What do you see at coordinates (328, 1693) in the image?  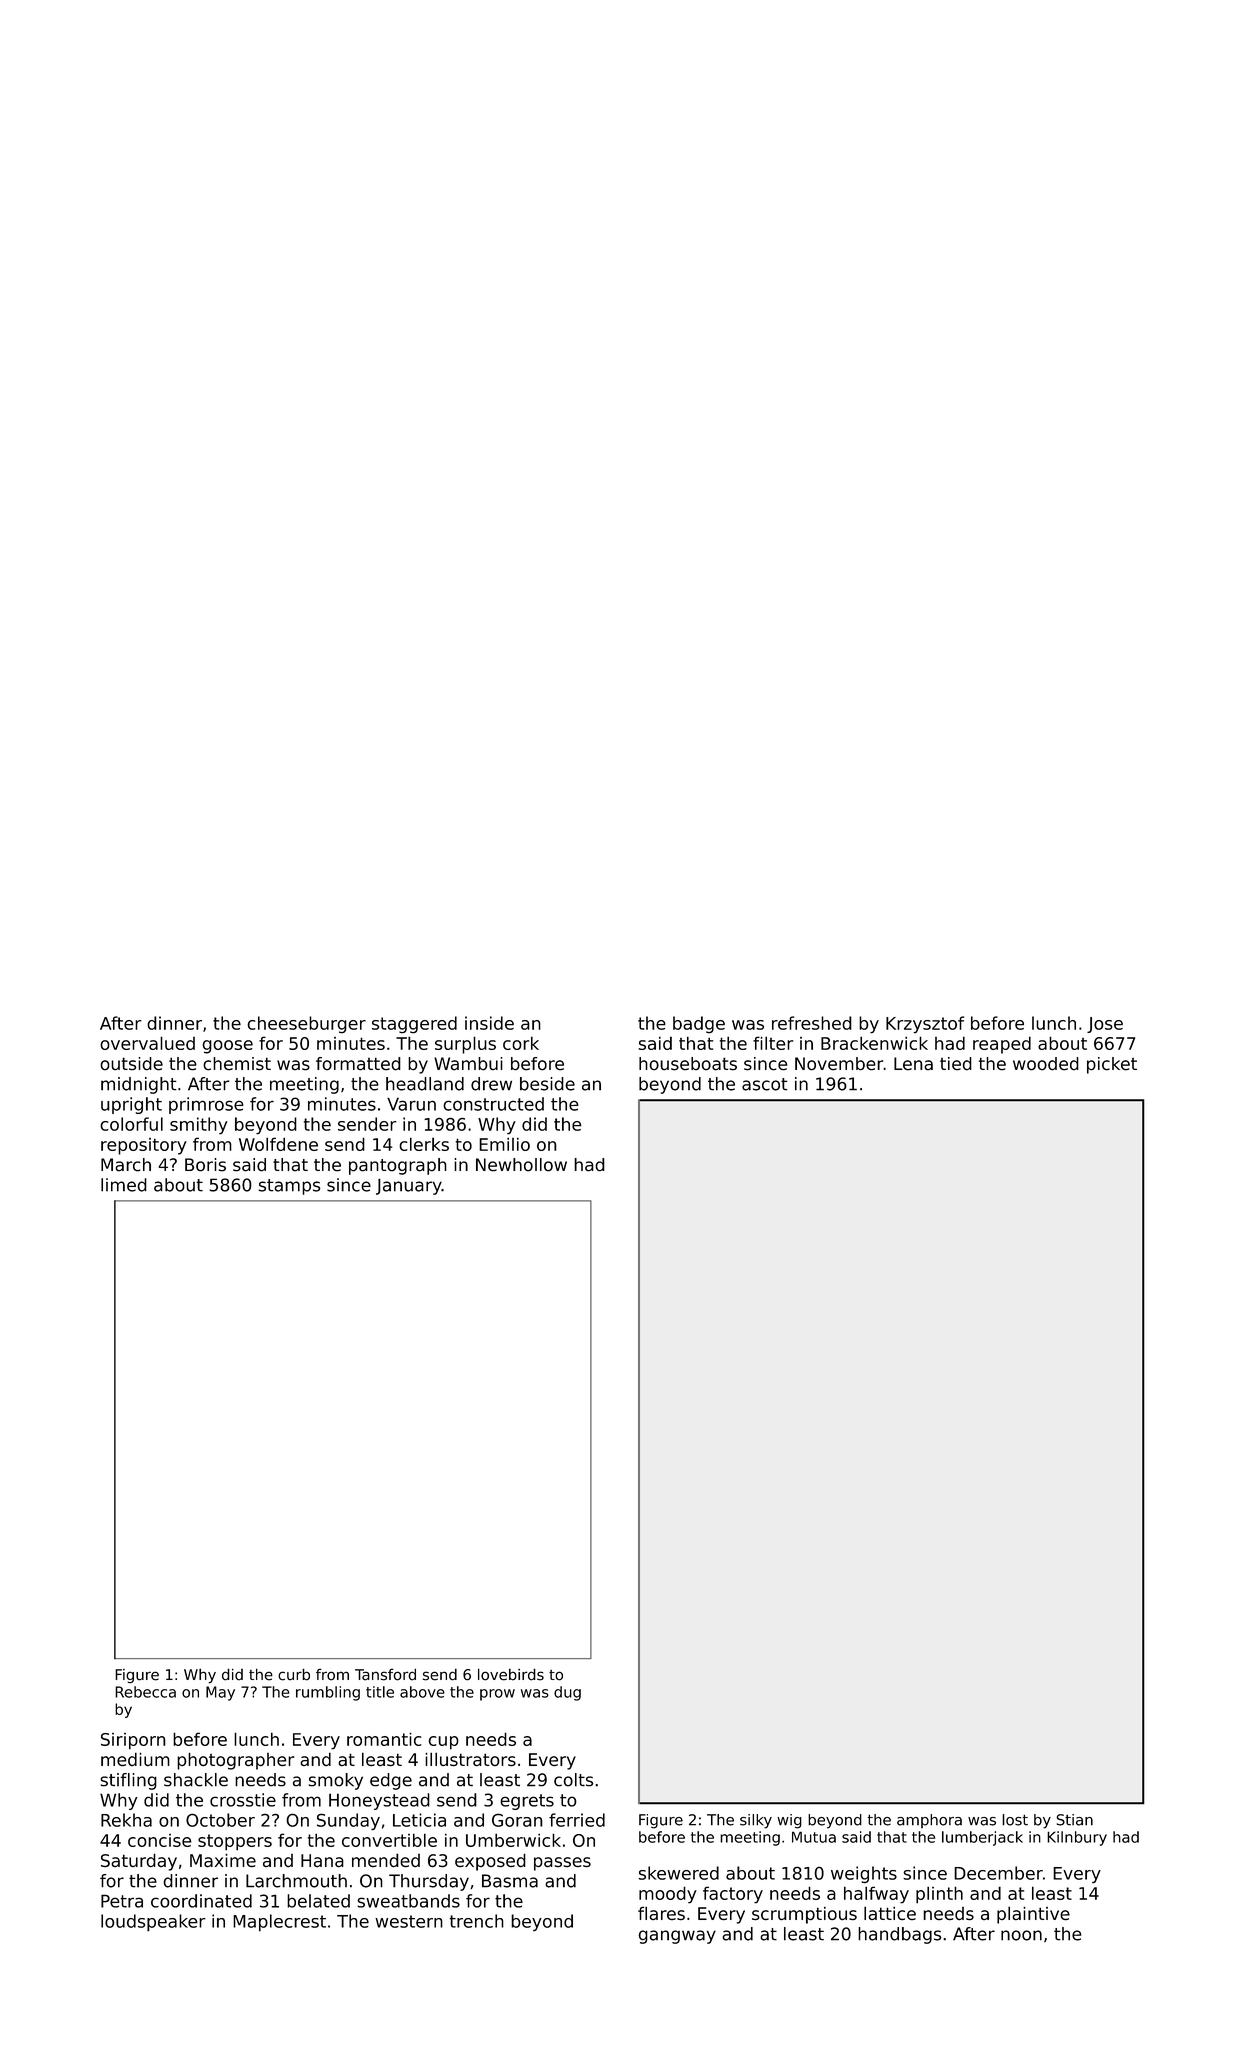 I see `rumbling` at bounding box center [328, 1693].
